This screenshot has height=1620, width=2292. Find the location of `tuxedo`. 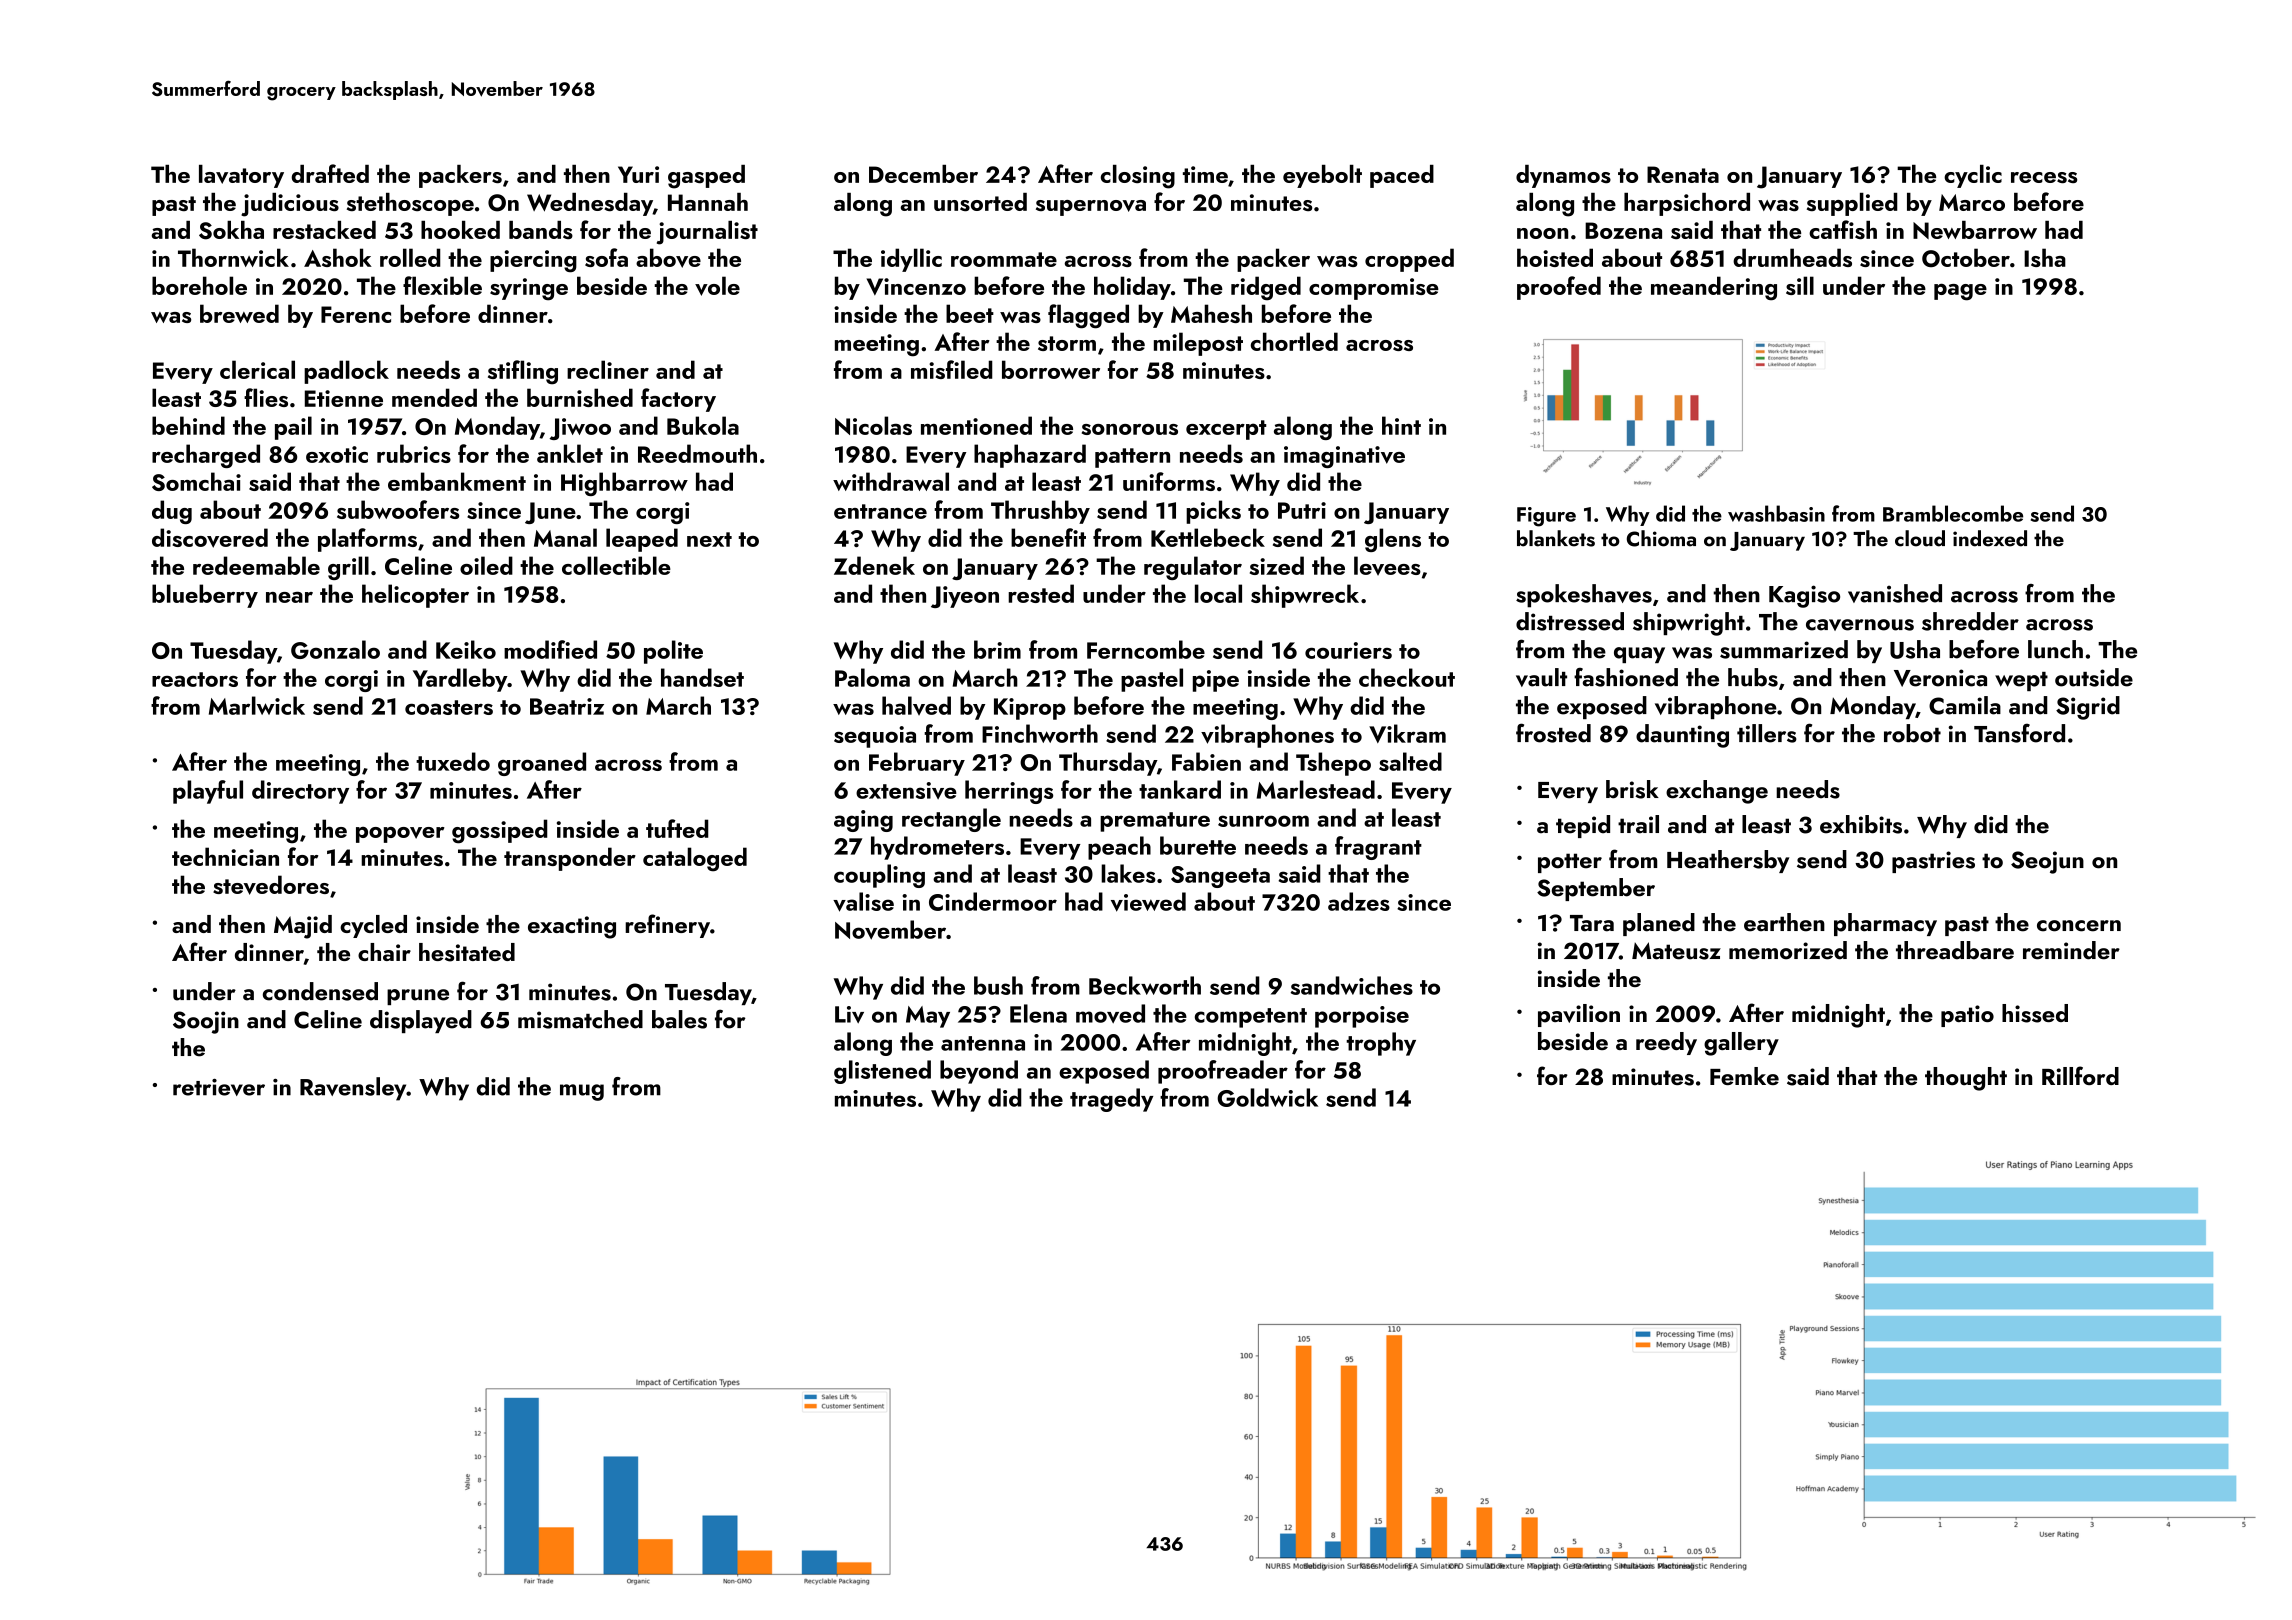

tuxedo is located at coordinates (453, 761).
